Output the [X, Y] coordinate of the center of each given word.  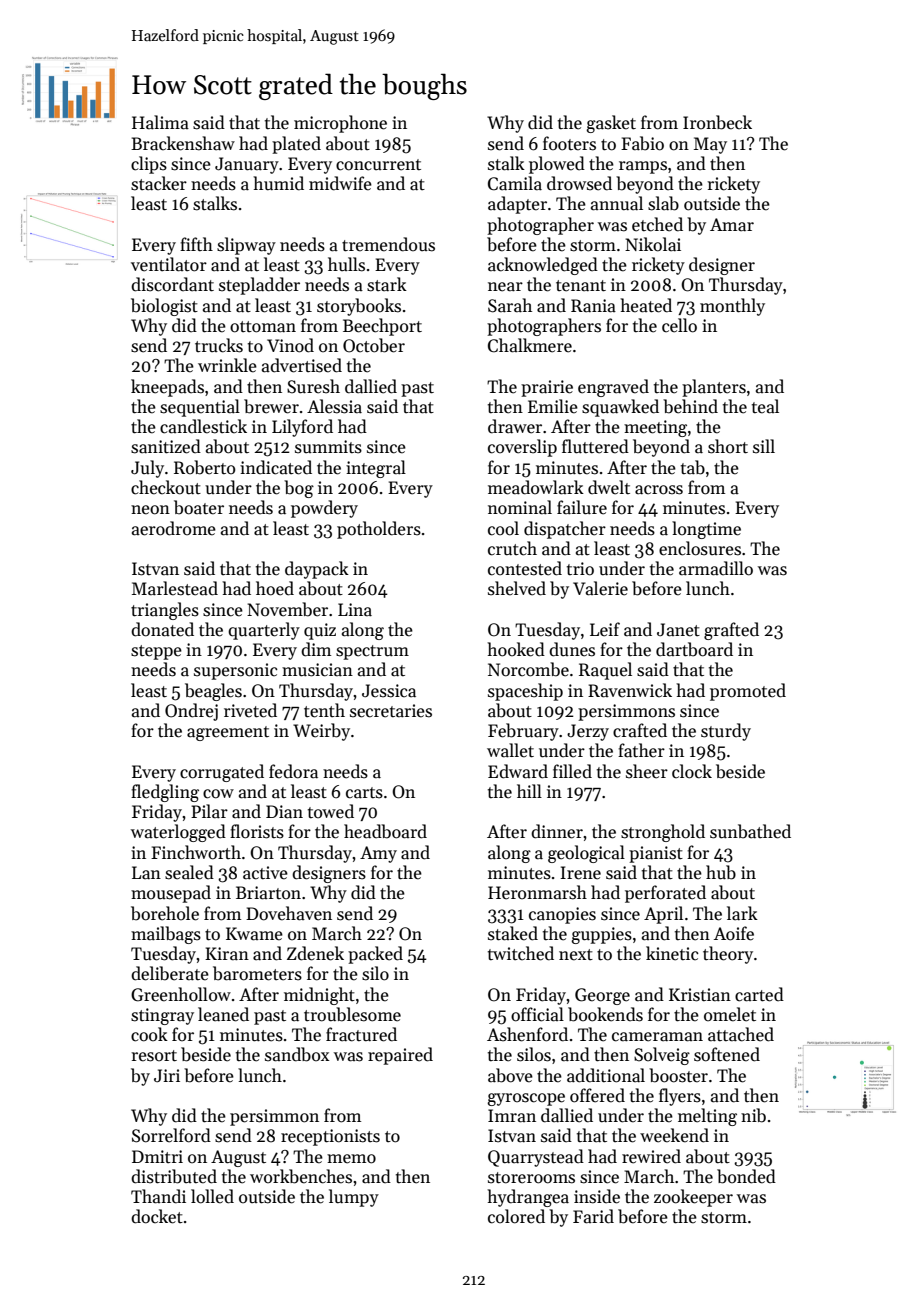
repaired [400, 1056]
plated [296, 145]
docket [157, 1216]
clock [692, 771]
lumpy [354, 1198]
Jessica [389, 691]
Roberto [204, 467]
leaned [223, 1014]
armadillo [716, 568]
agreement [228, 733]
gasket [611, 124]
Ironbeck [717, 122]
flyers [680, 1097]
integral [376, 469]
